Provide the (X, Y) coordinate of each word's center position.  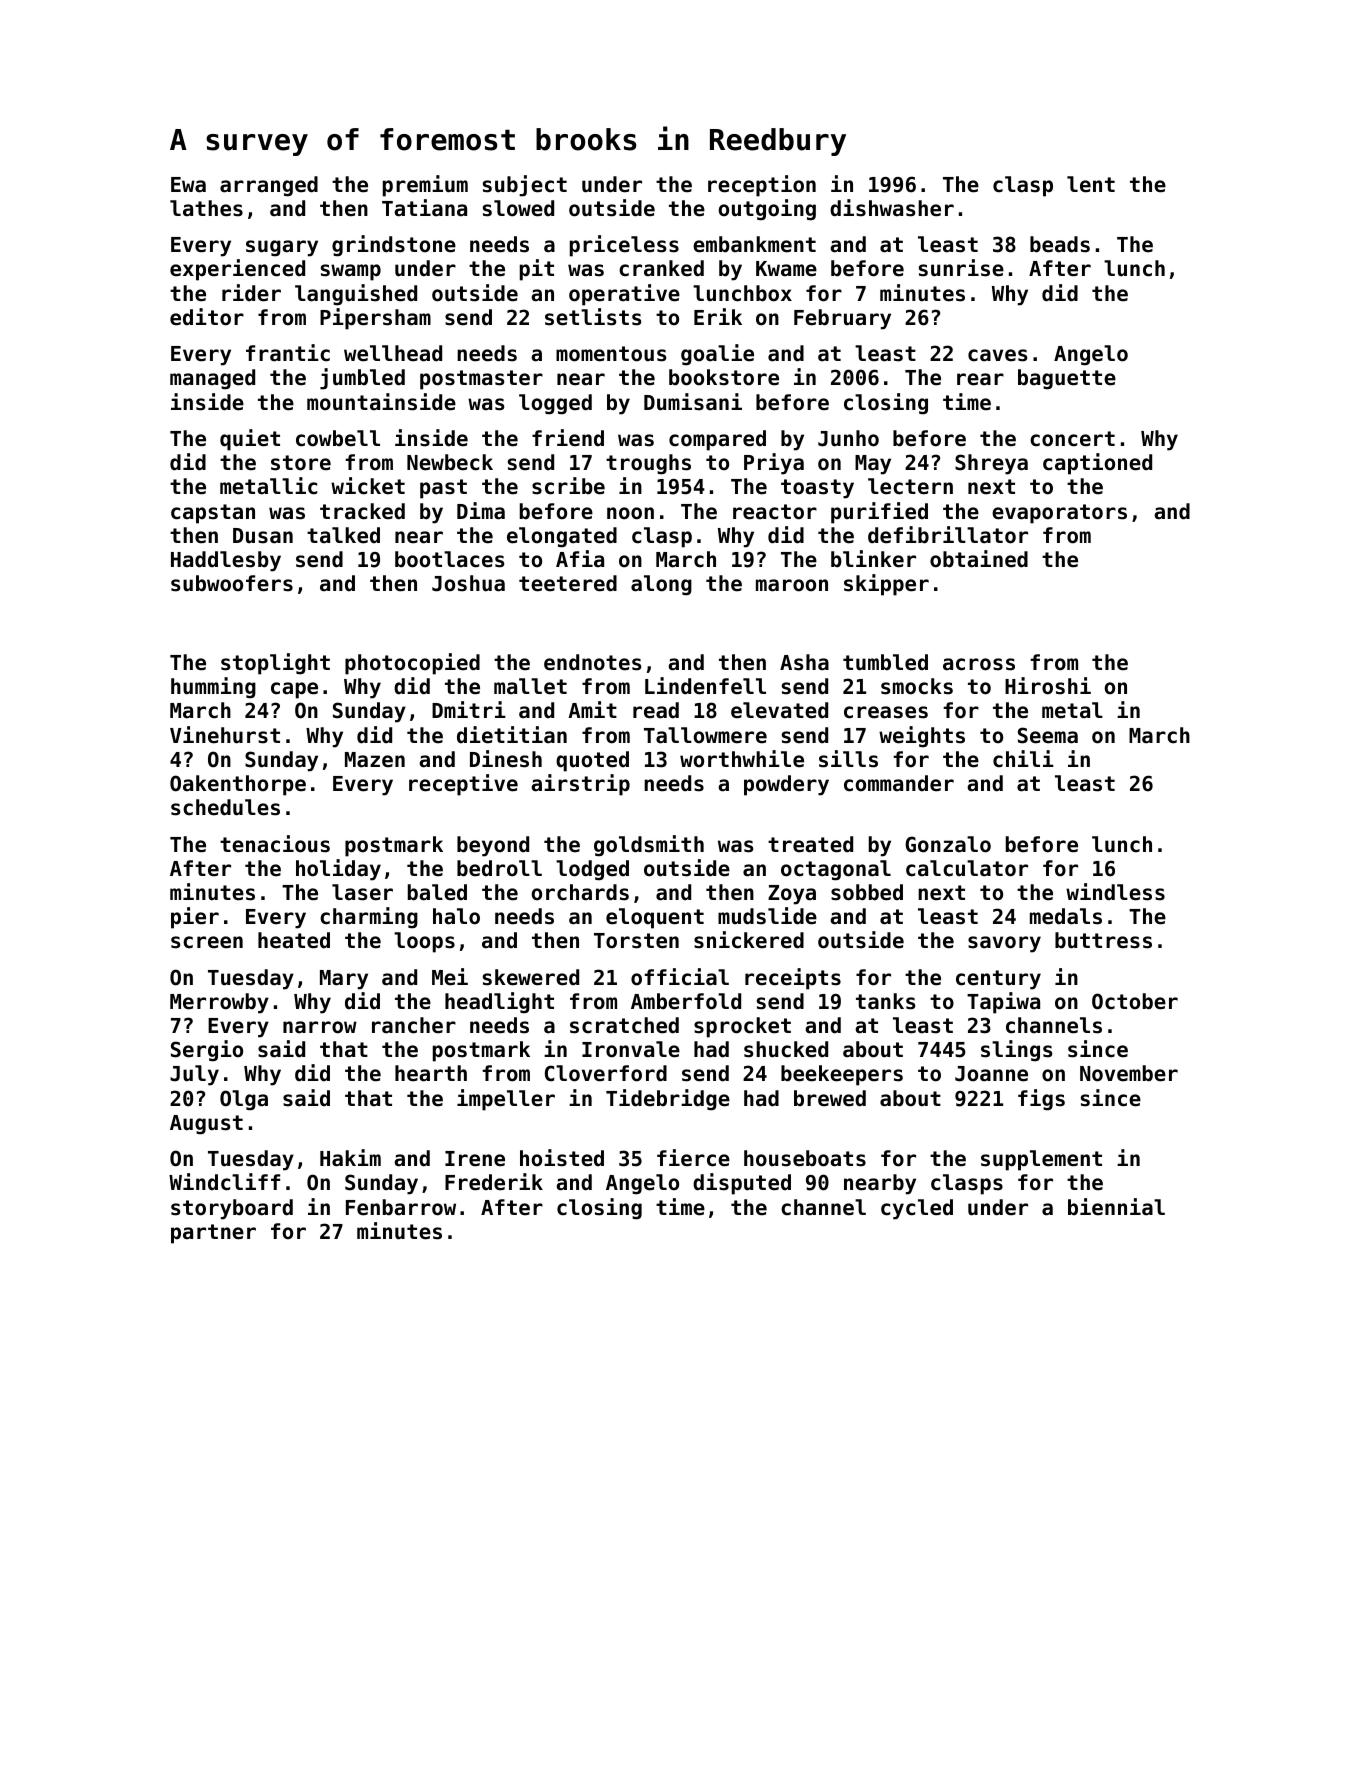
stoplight (275, 664)
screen (207, 942)
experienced (237, 270)
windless (1115, 892)
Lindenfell (705, 686)
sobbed (867, 892)
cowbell (338, 438)
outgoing (767, 210)
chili (1023, 759)
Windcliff (224, 1182)
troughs (648, 464)
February (842, 319)
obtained (979, 559)
